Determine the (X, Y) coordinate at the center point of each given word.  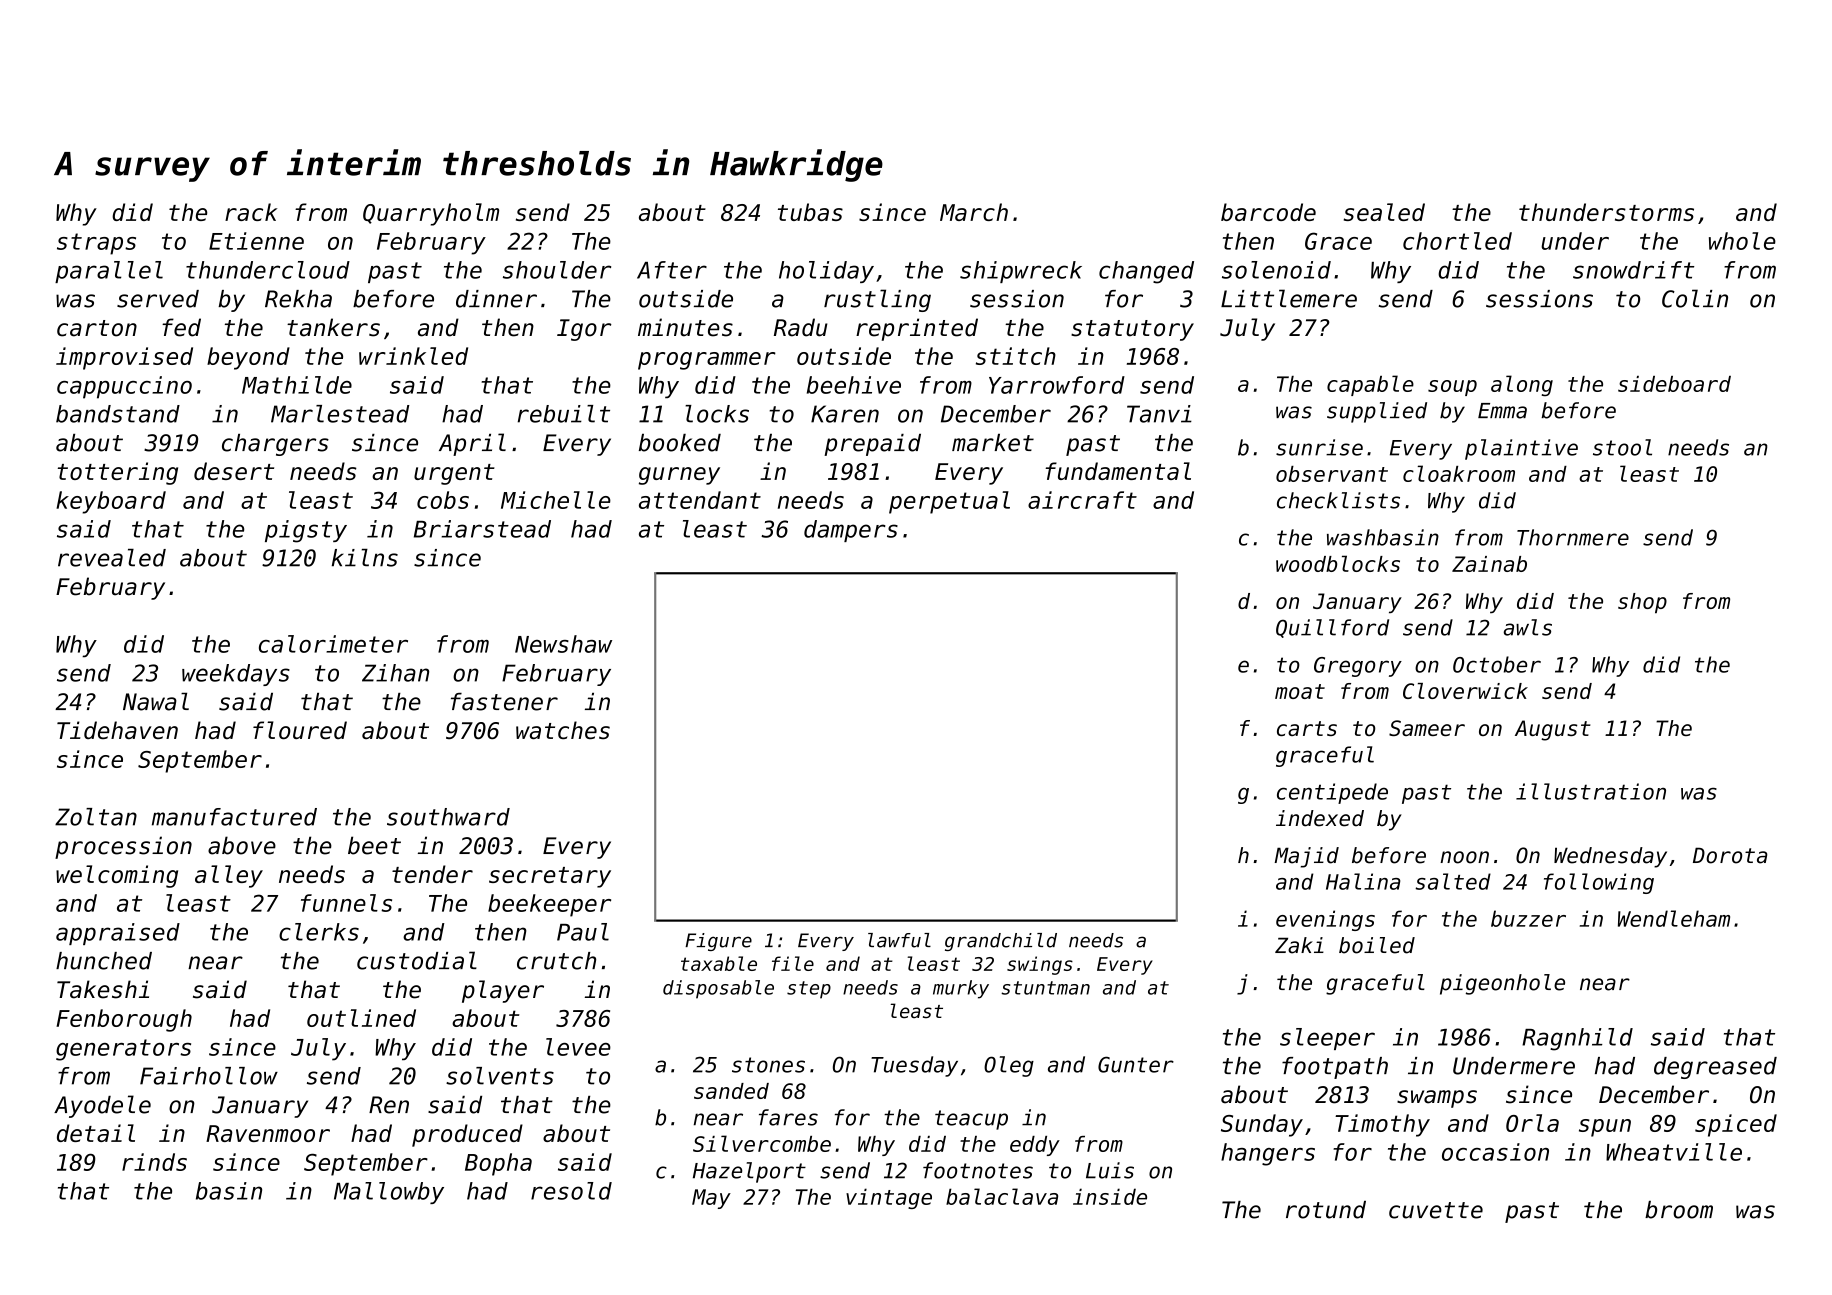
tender (432, 874)
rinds (154, 1162)
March (974, 212)
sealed (1384, 212)
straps (96, 244)
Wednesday (1610, 857)
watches (563, 730)
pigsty (306, 531)
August (1553, 730)
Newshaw (563, 644)
